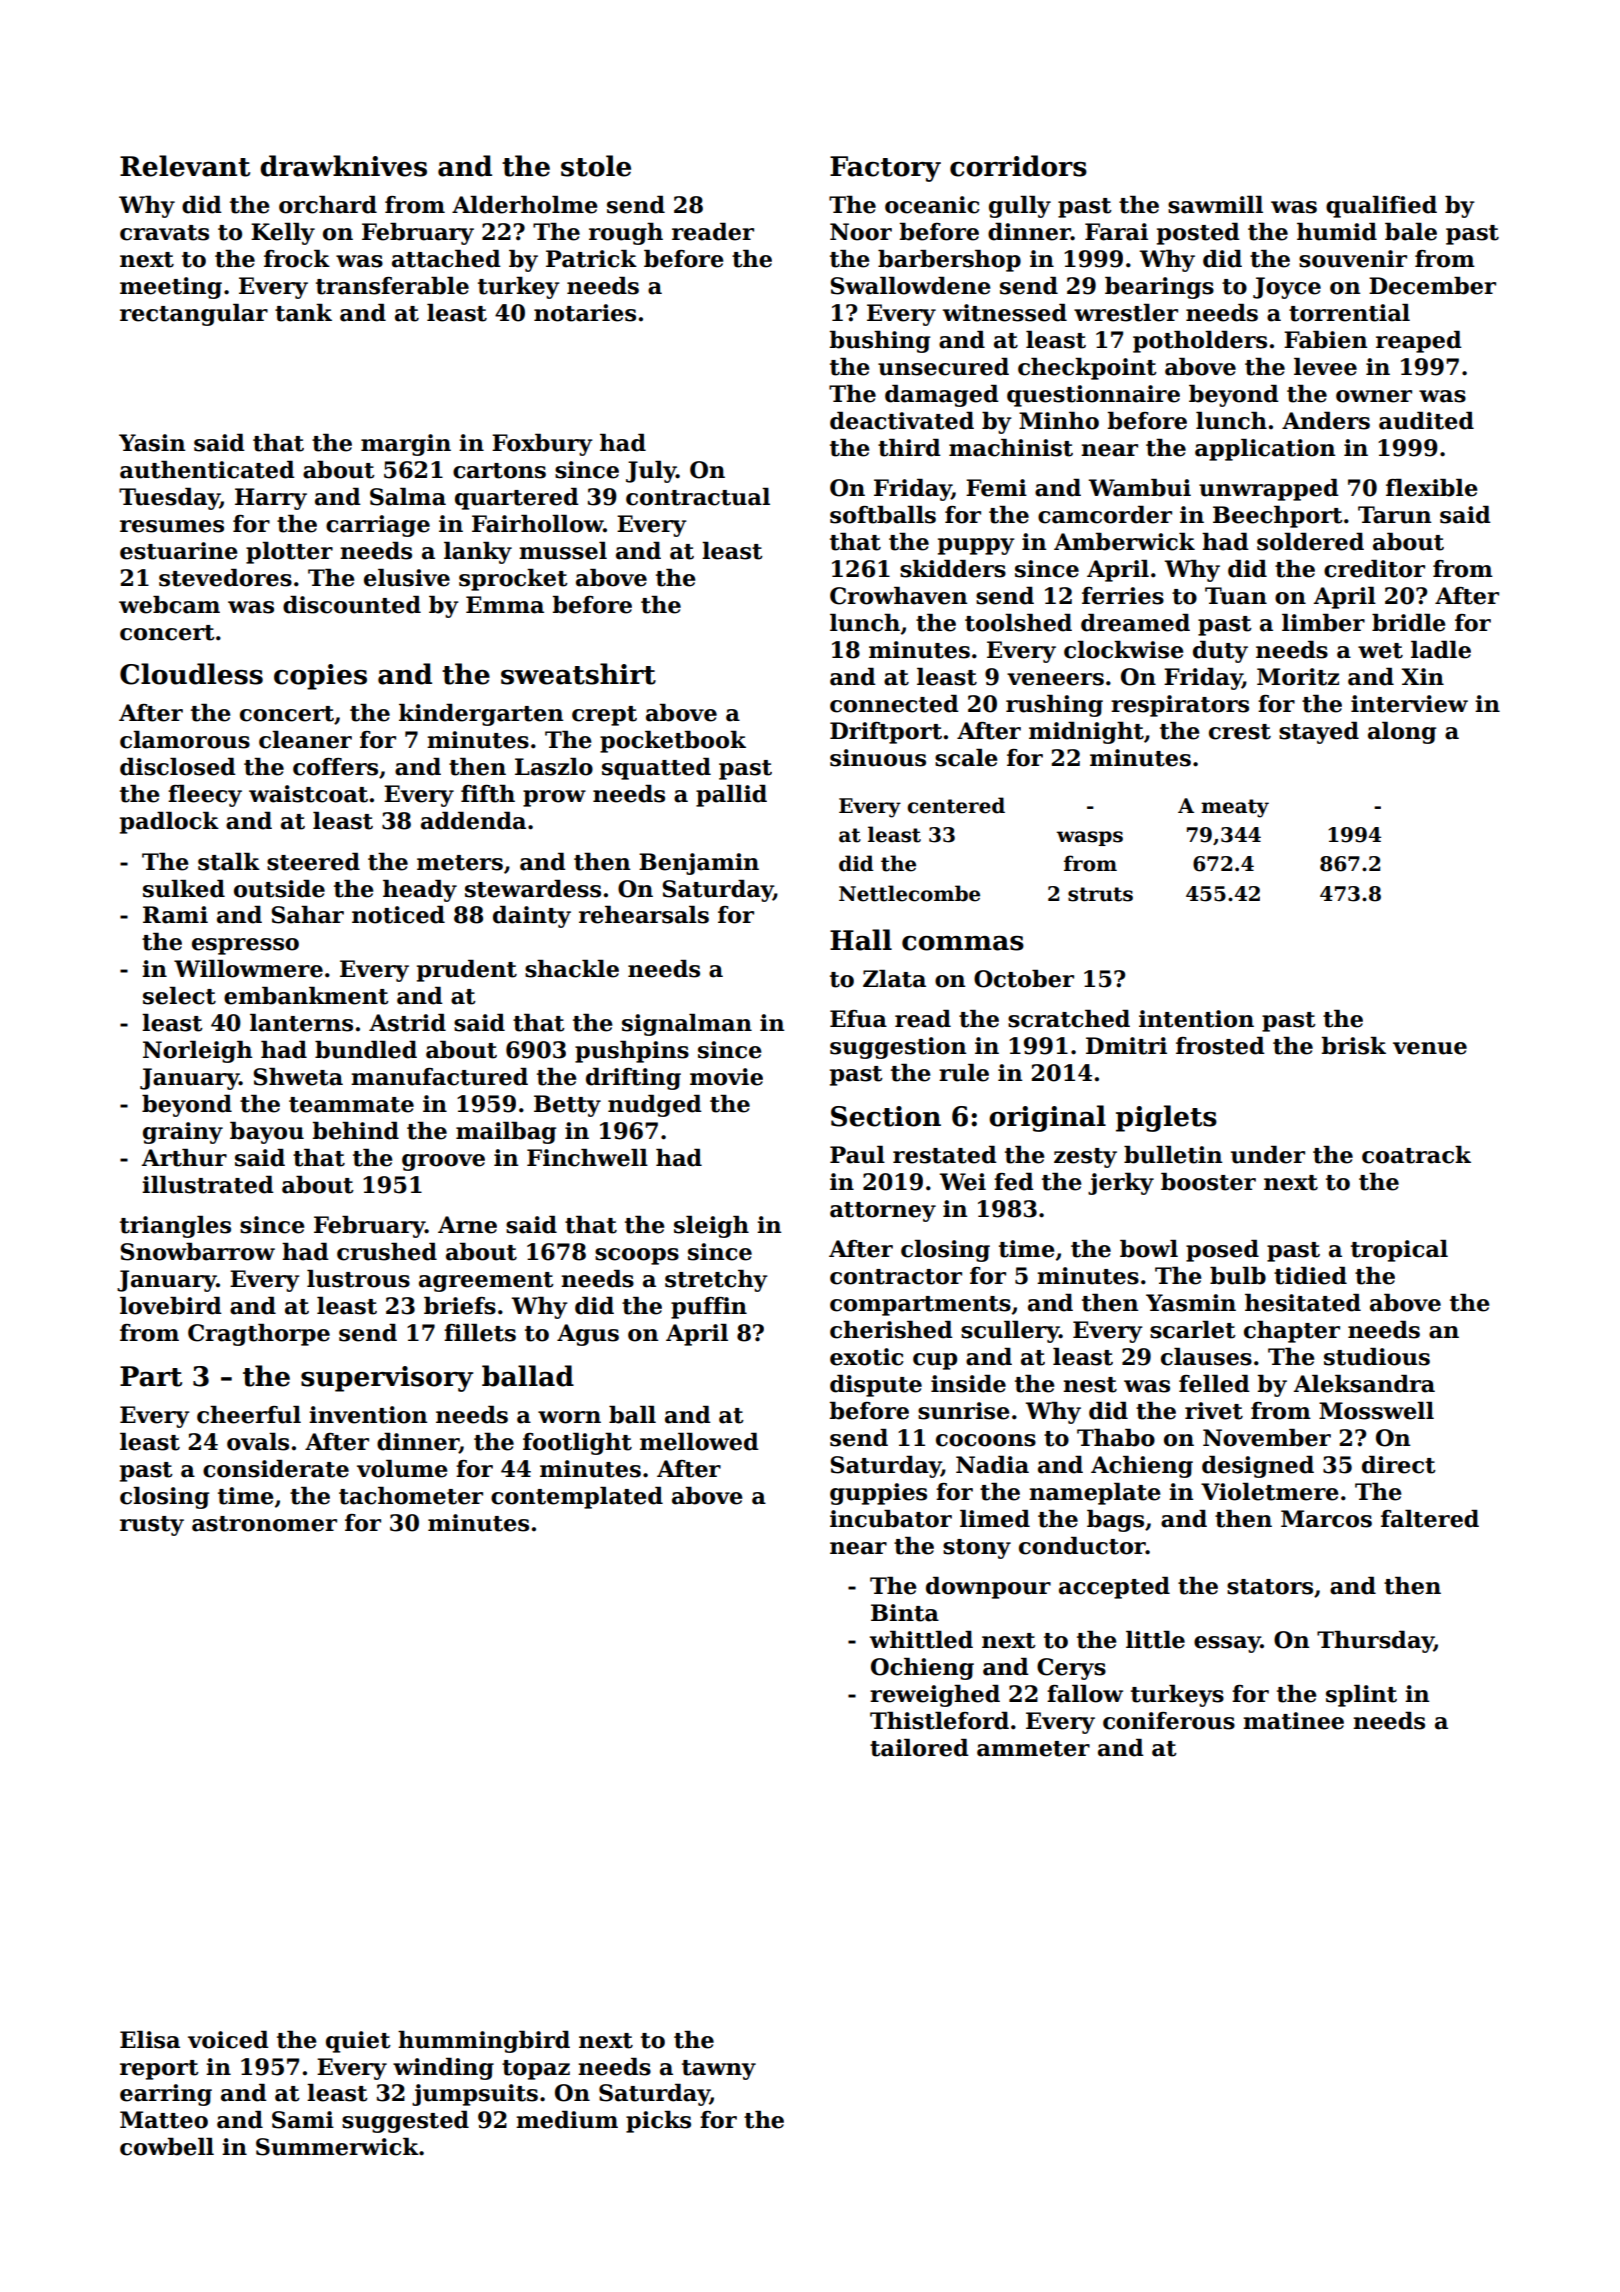 This screenshot has width=1620, height=2292. Describe the element at coordinates (719, 2070) in the screenshot. I see `tawny` at that location.
